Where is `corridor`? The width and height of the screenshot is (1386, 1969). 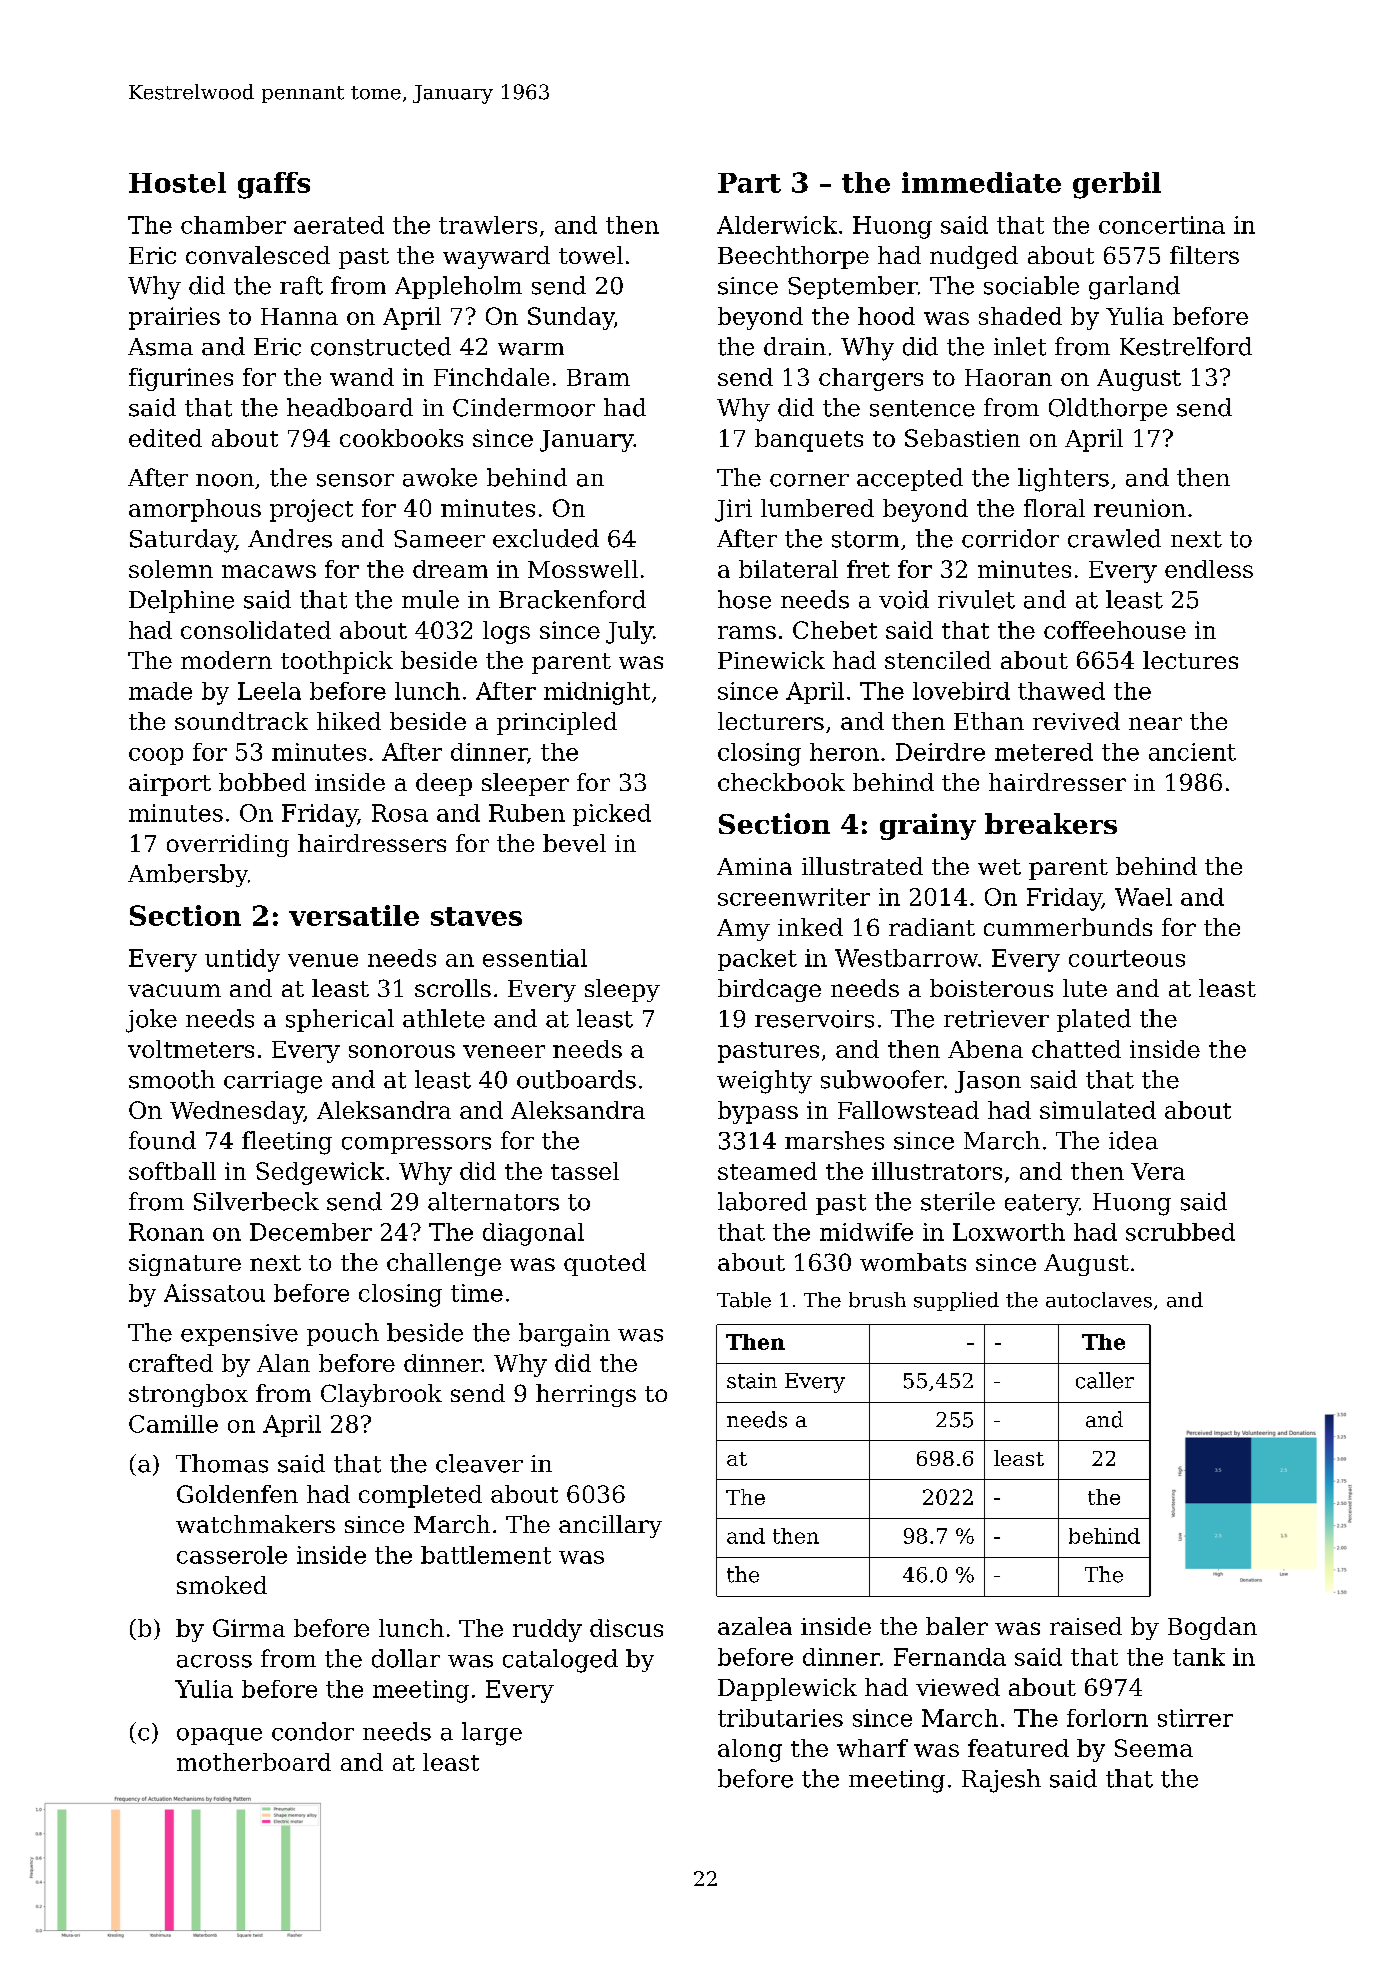 corridor is located at coordinates (1010, 538).
